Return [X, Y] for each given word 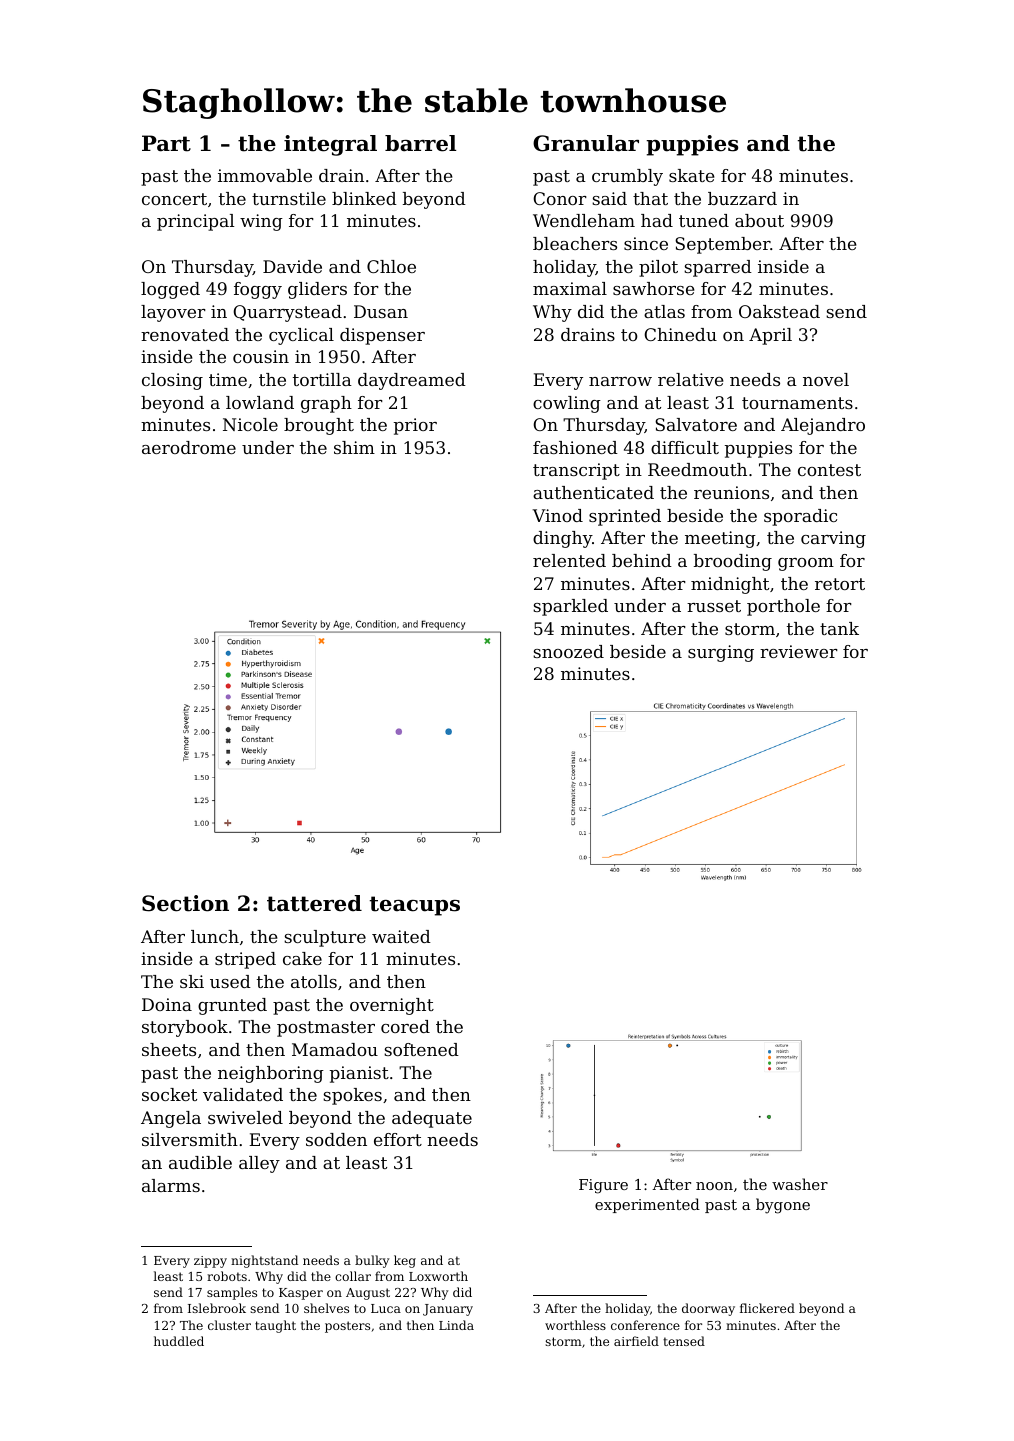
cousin [261, 356]
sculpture [325, 938]
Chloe [391, 266]
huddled [179, 1341]
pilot [658, 268]
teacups [415, 906]
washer [800, 1184]
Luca [386, 1308]
